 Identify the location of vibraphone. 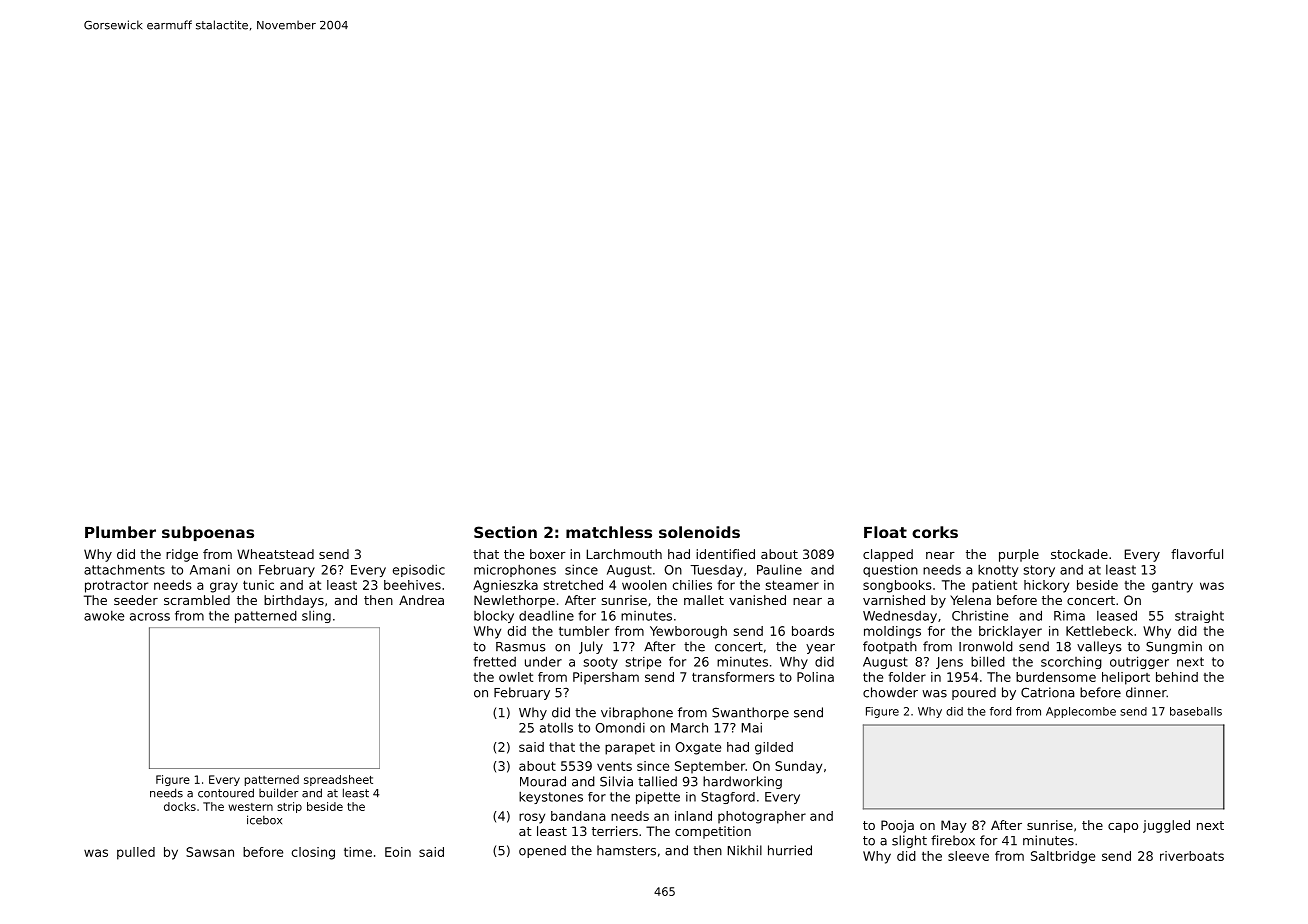
(637, 713).
